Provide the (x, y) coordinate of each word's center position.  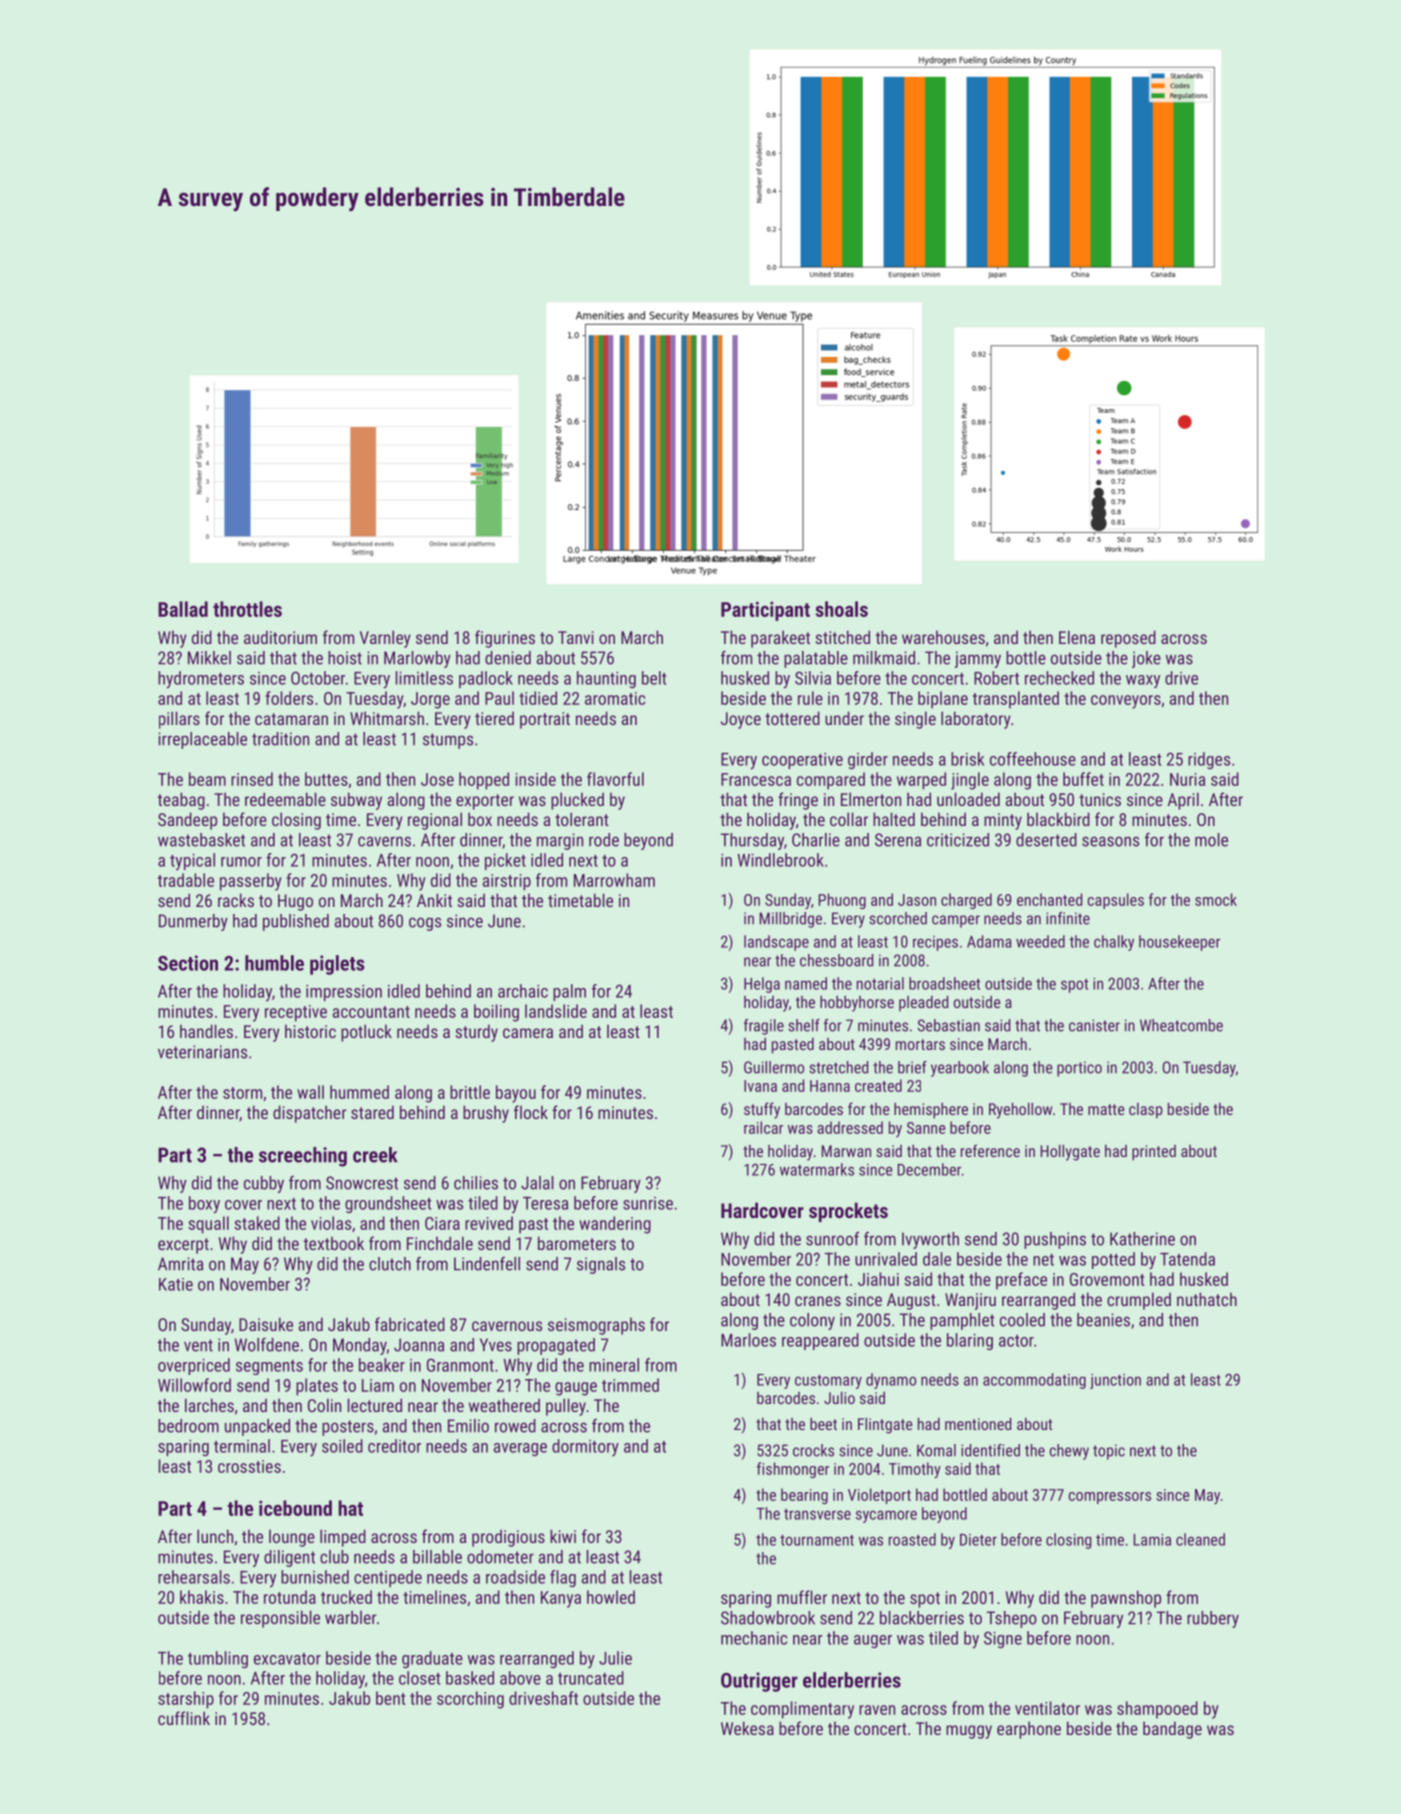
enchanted (1049, 899)
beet (823, 1424)
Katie (176, 1284)
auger (873, 1641)
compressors (1110, 1498)
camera (528, 1033)
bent (391, 1698)
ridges (1209, 760)
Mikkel (209, 658)
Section (188, 963)
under (844, 718)
